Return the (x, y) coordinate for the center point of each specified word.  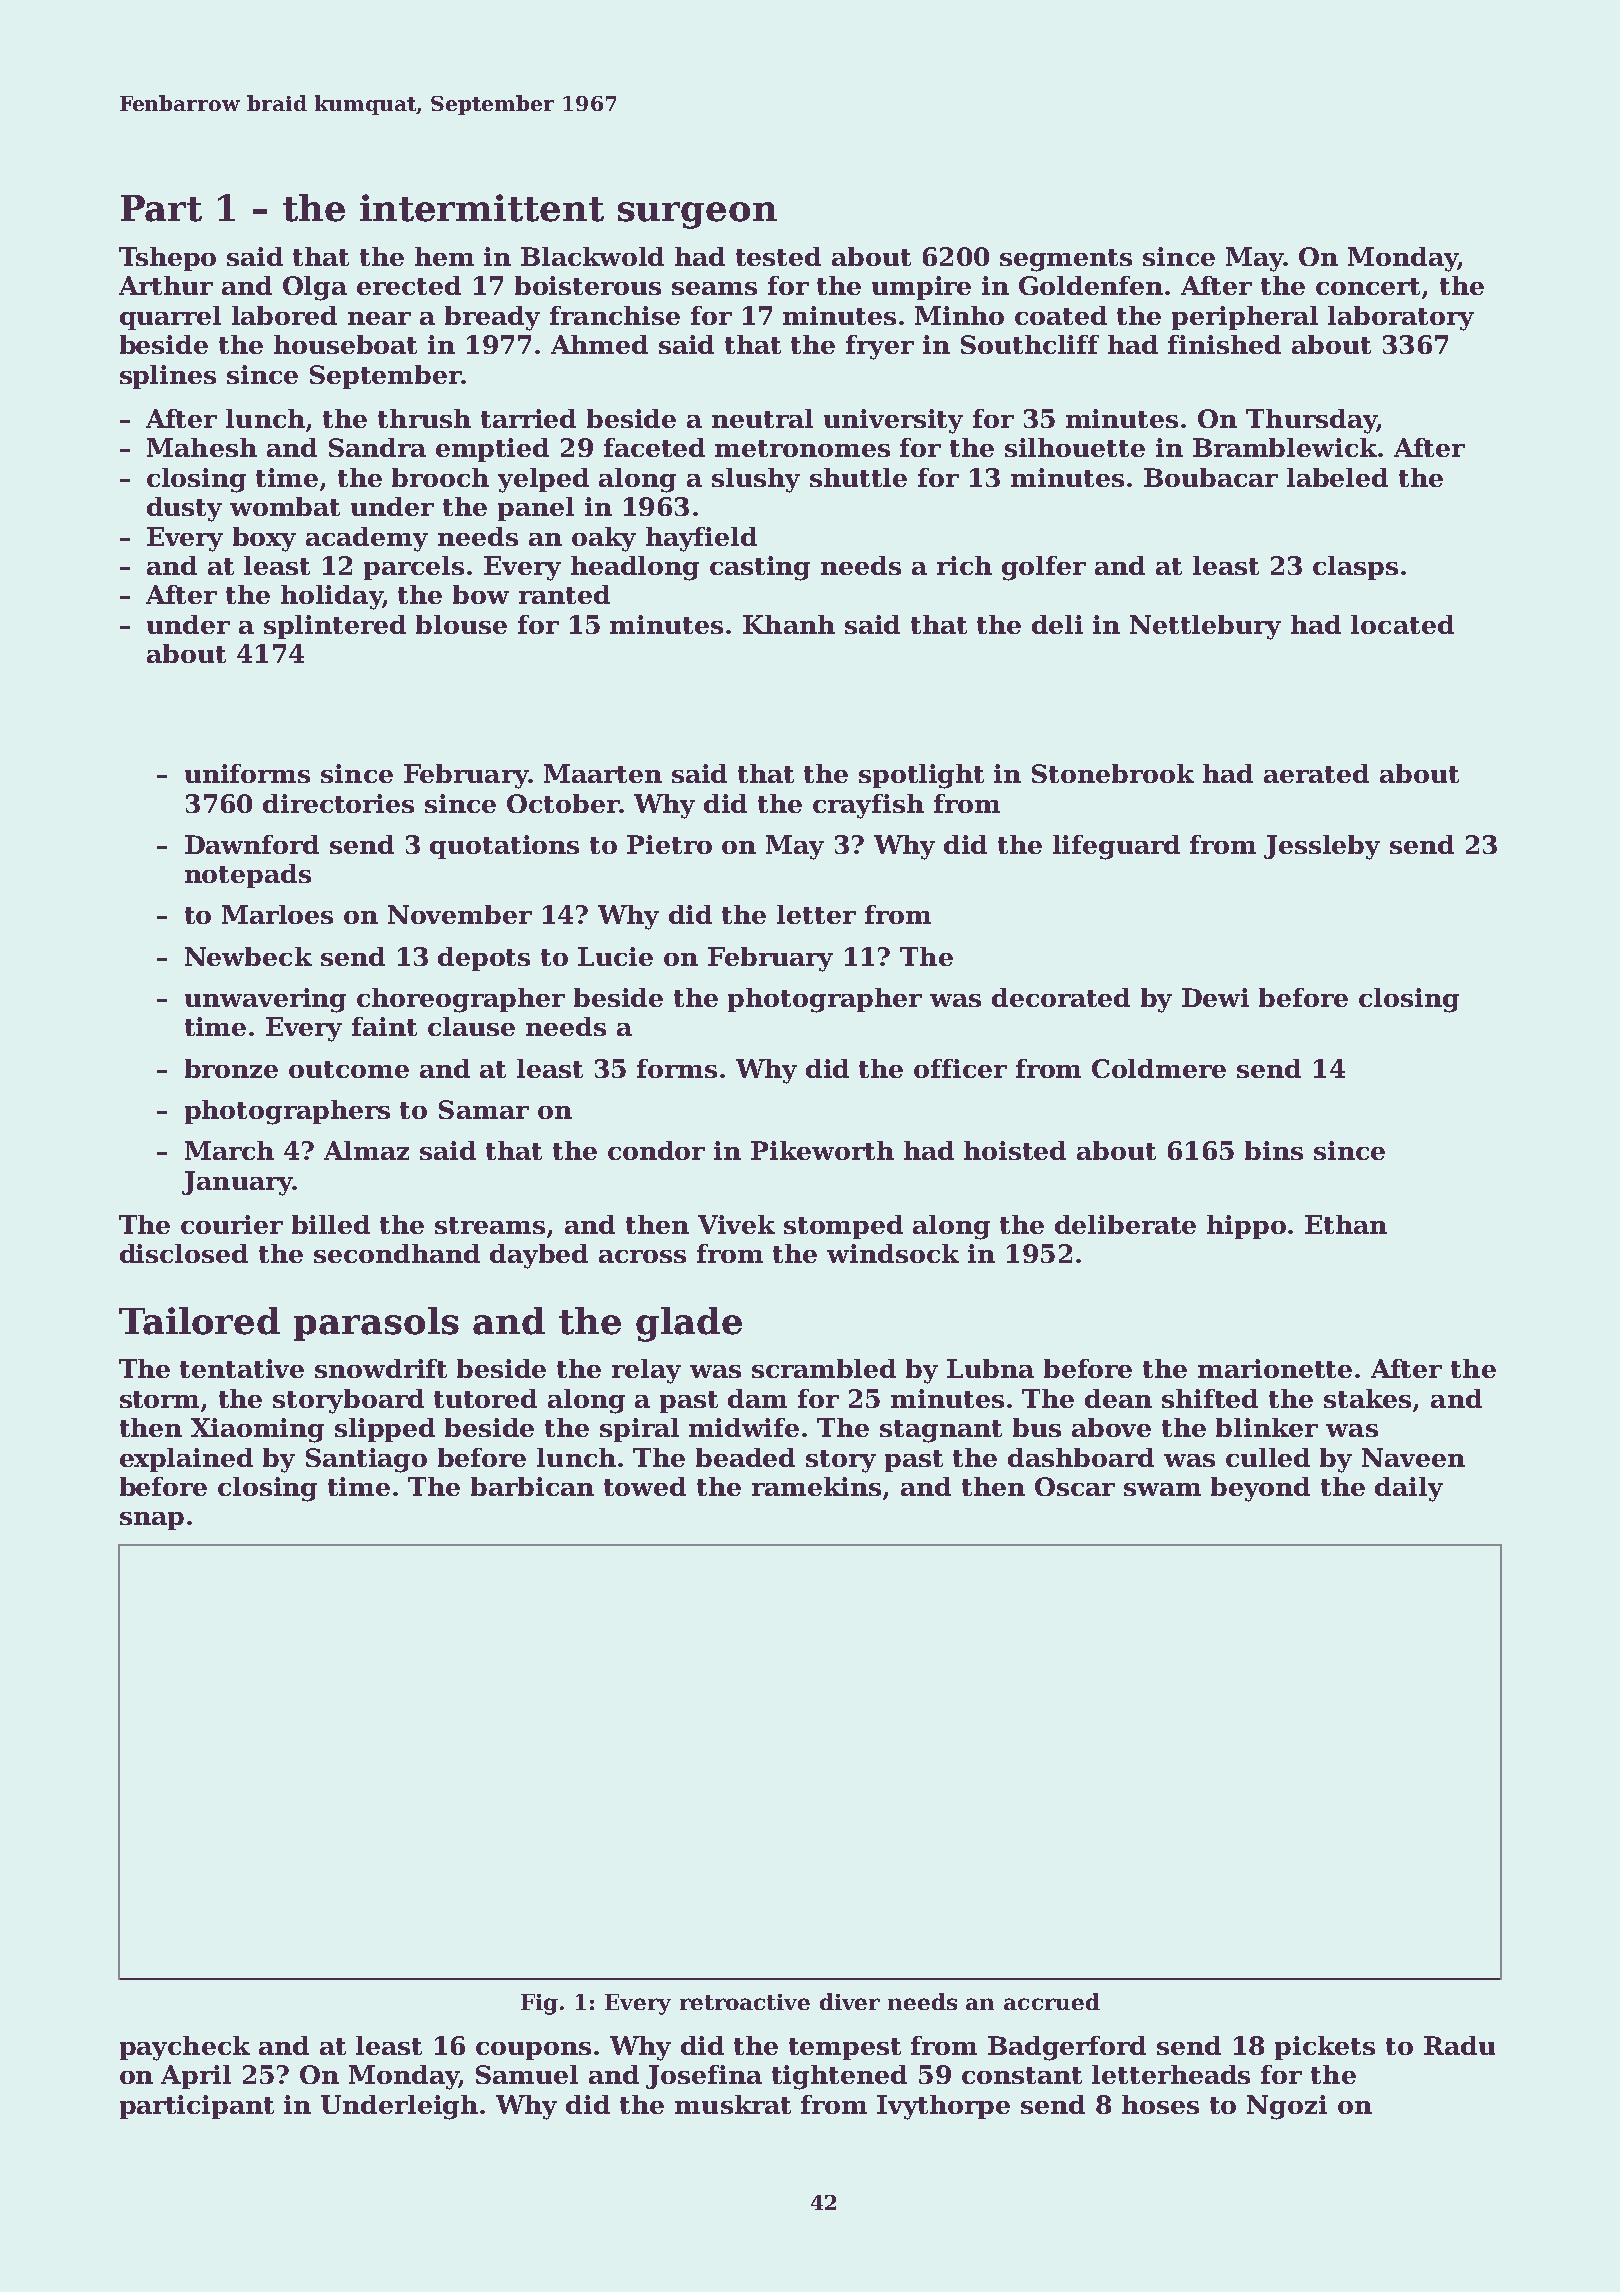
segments (1066, 260)
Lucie (615, 956)
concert (1368, 286)
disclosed (184, 1253)
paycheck (185, 2048)
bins (1274, 1150)
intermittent (482, 208)
